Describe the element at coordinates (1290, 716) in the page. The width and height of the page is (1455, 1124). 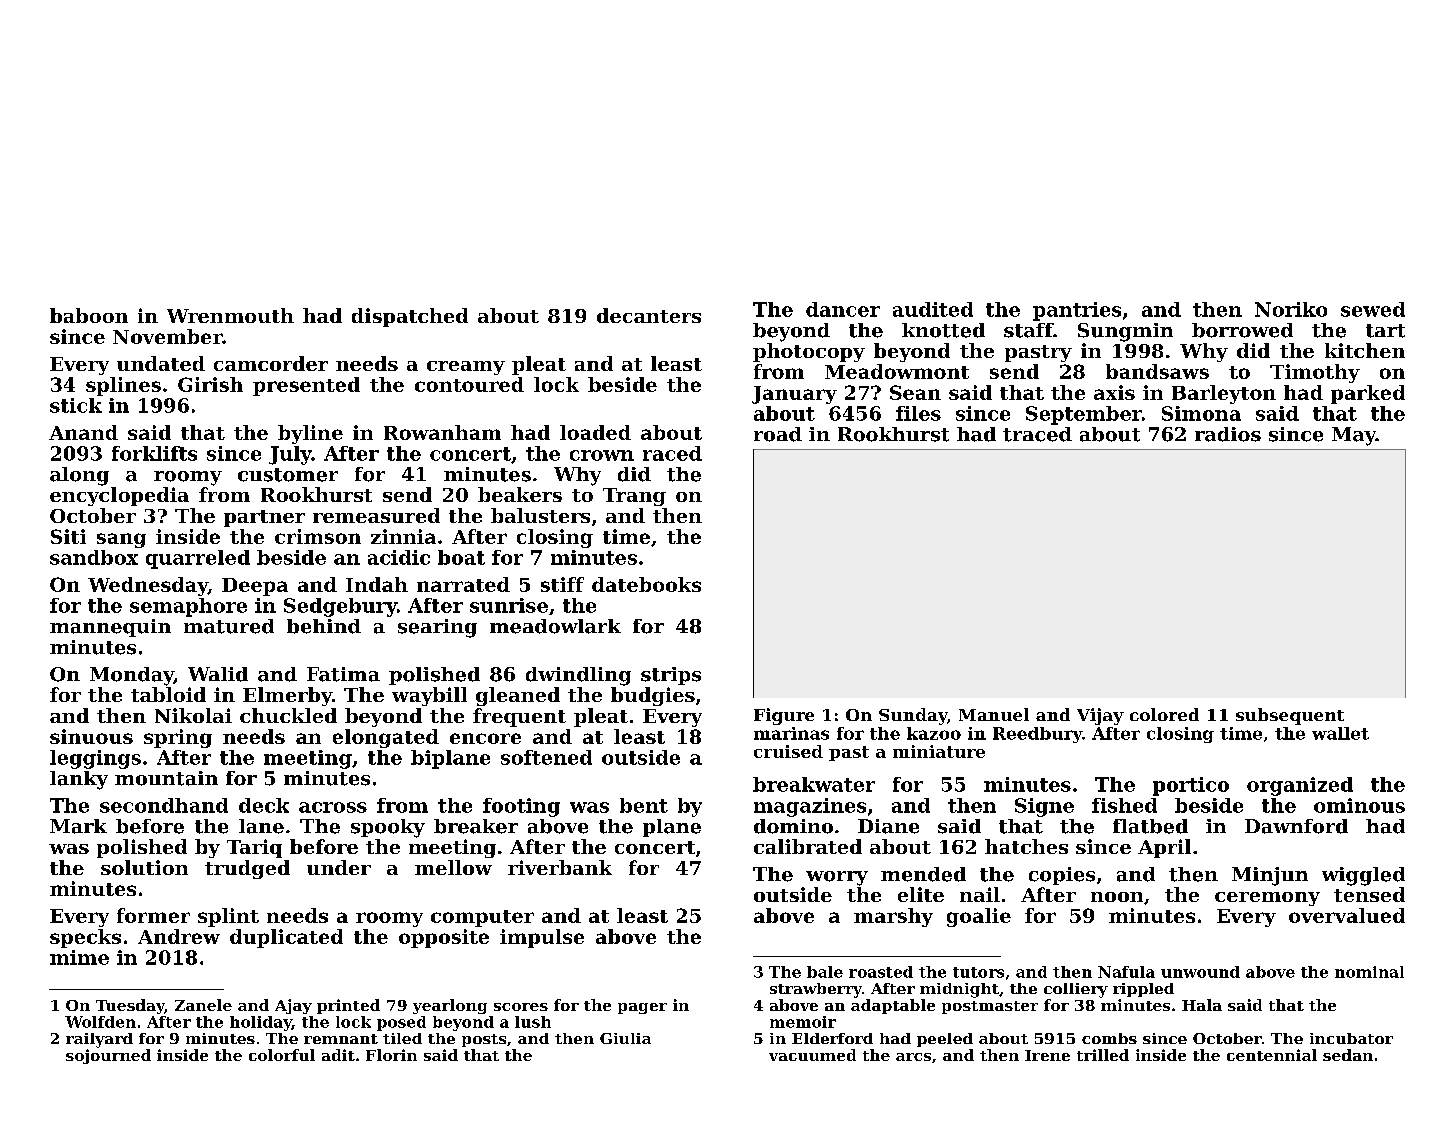
I see `subsequent` at that location.
